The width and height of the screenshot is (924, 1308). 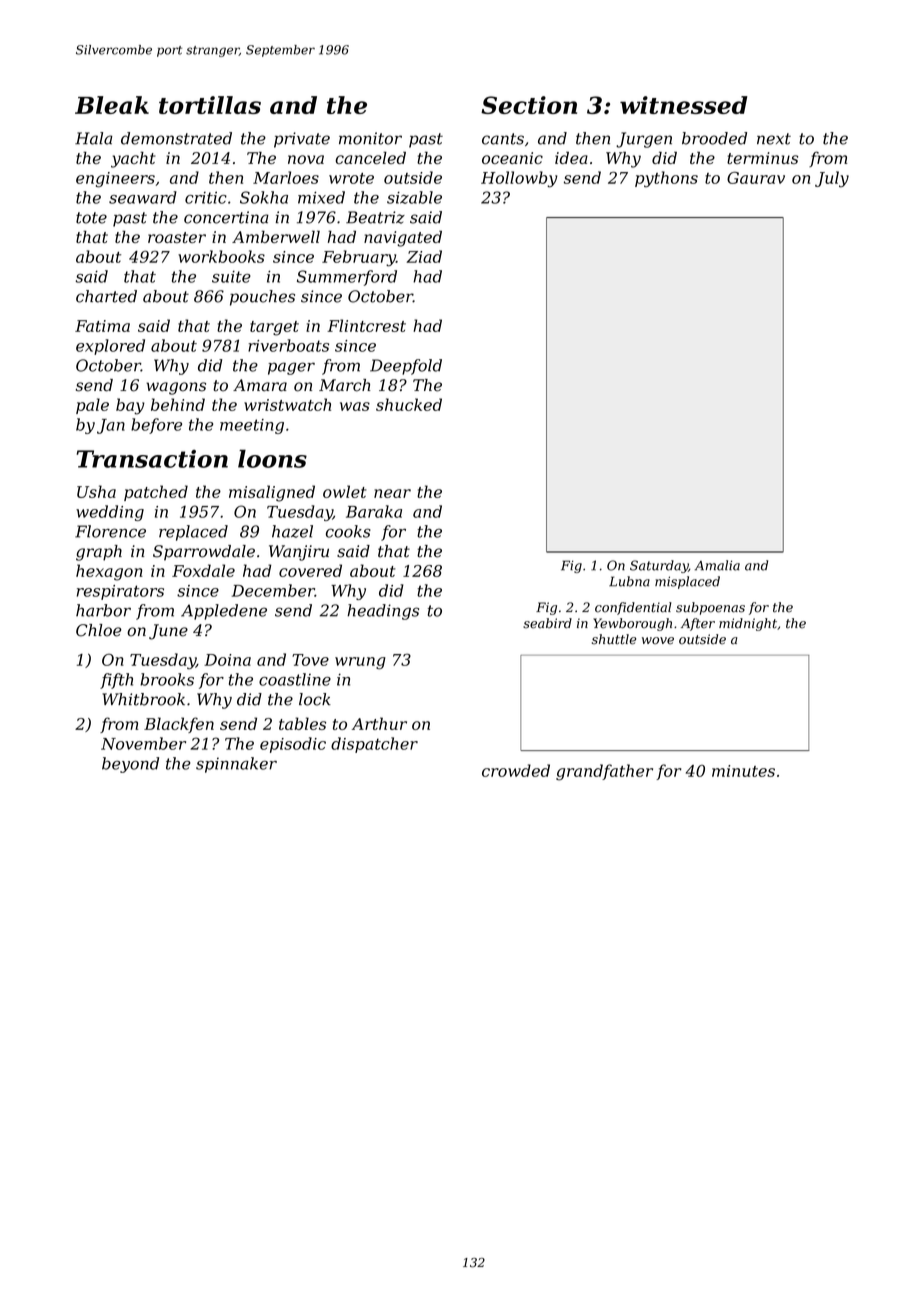 What do you see at coordinates (658, 641) in the screenshot?
I see `wove` at bounding box center [658, 641].
